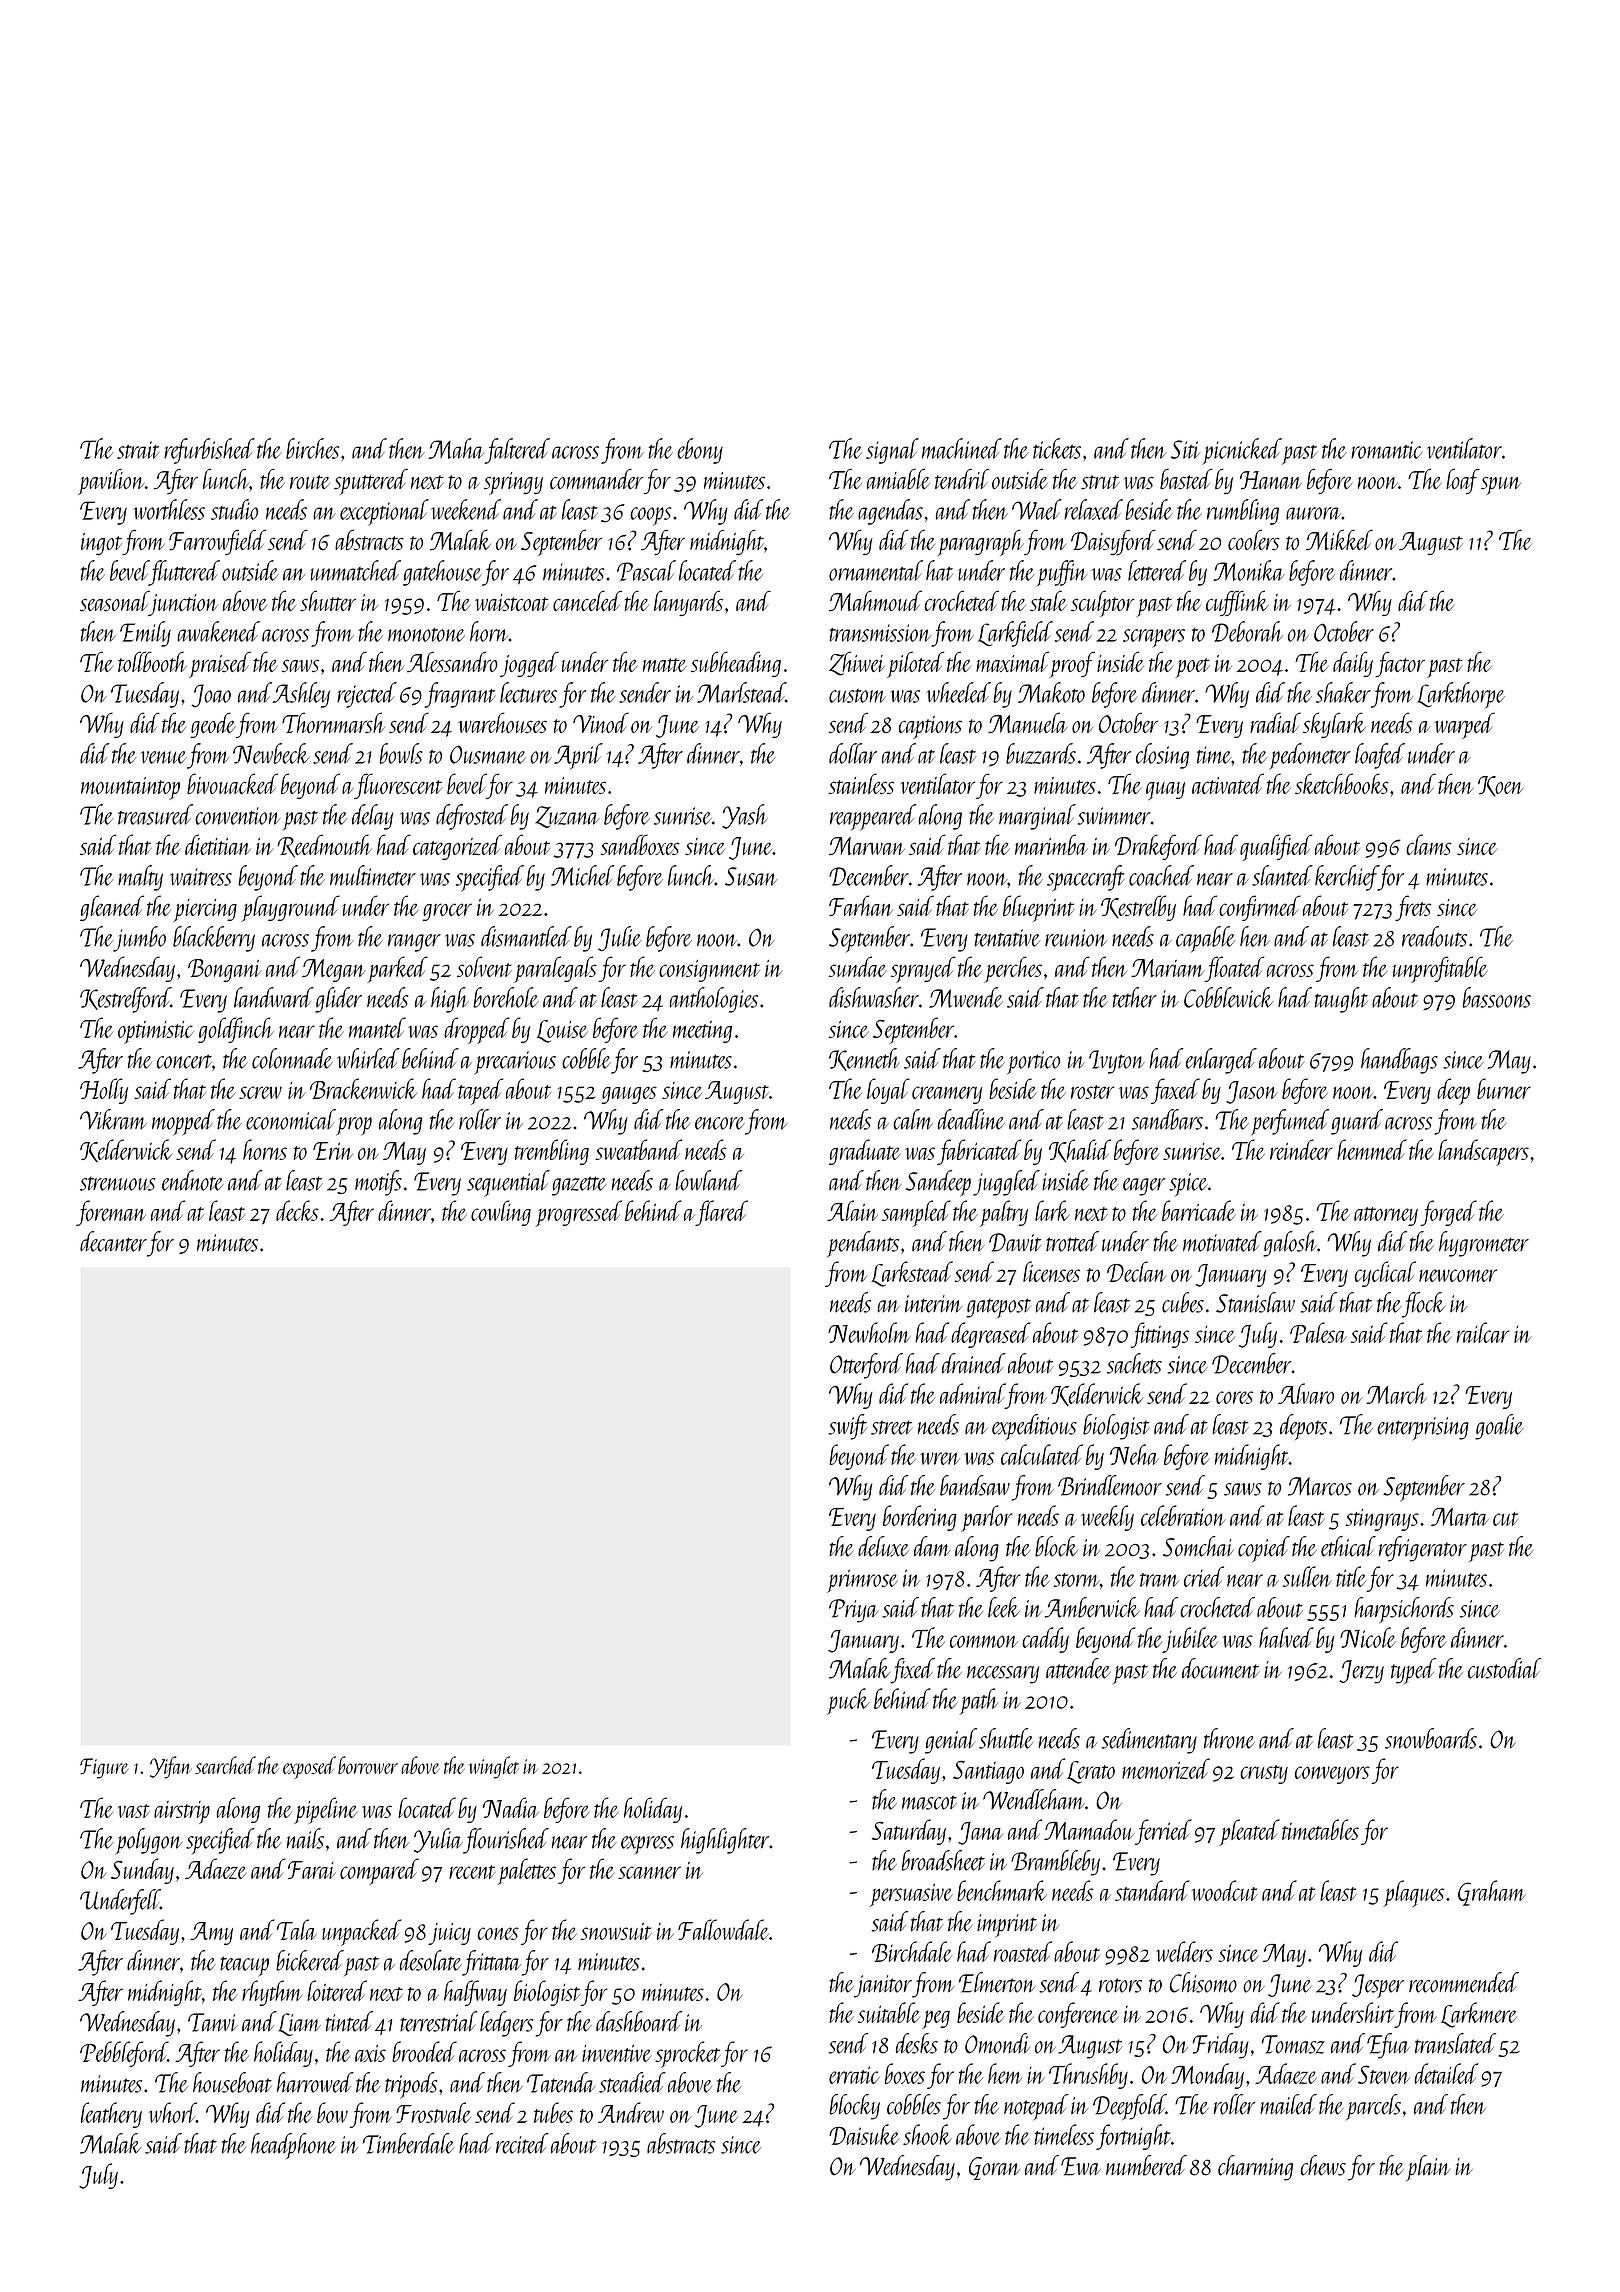 This screenshot has height=2292, width=1620. I want to click on Figure, so click(104, 1768).
